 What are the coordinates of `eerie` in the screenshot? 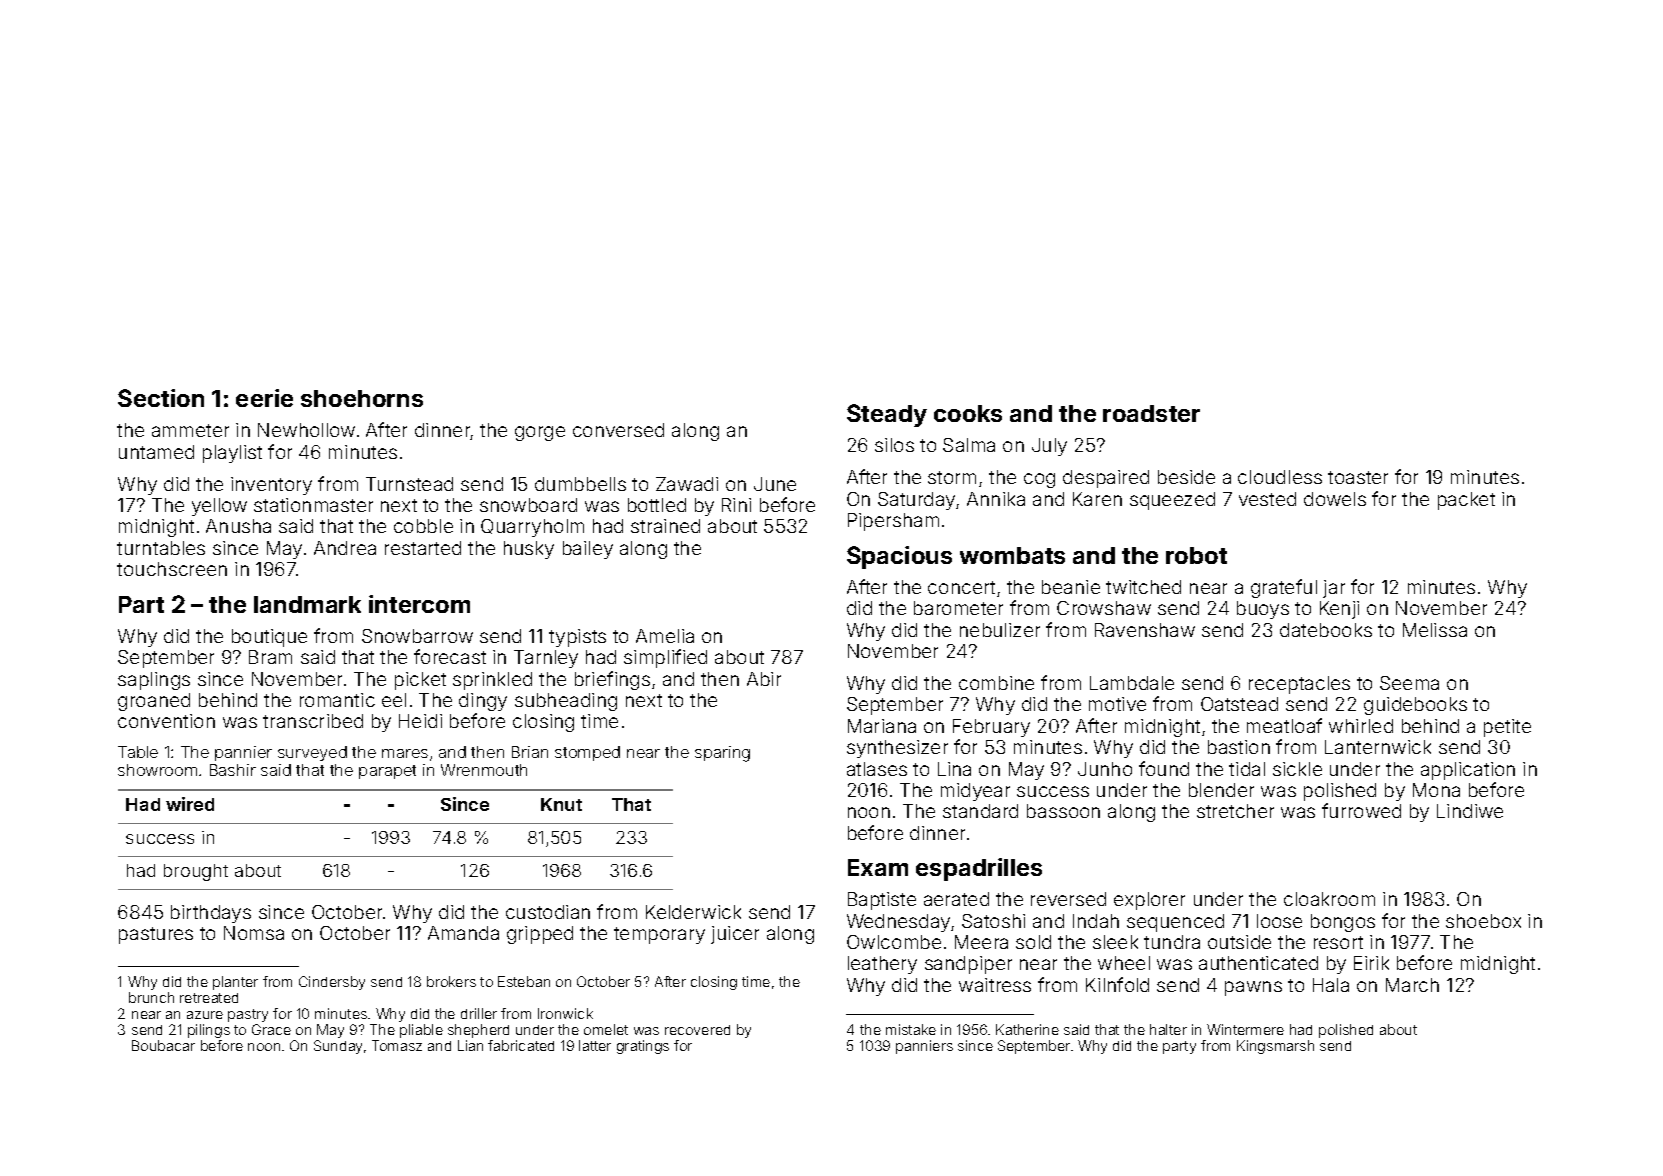 It's located at (264, 398).
